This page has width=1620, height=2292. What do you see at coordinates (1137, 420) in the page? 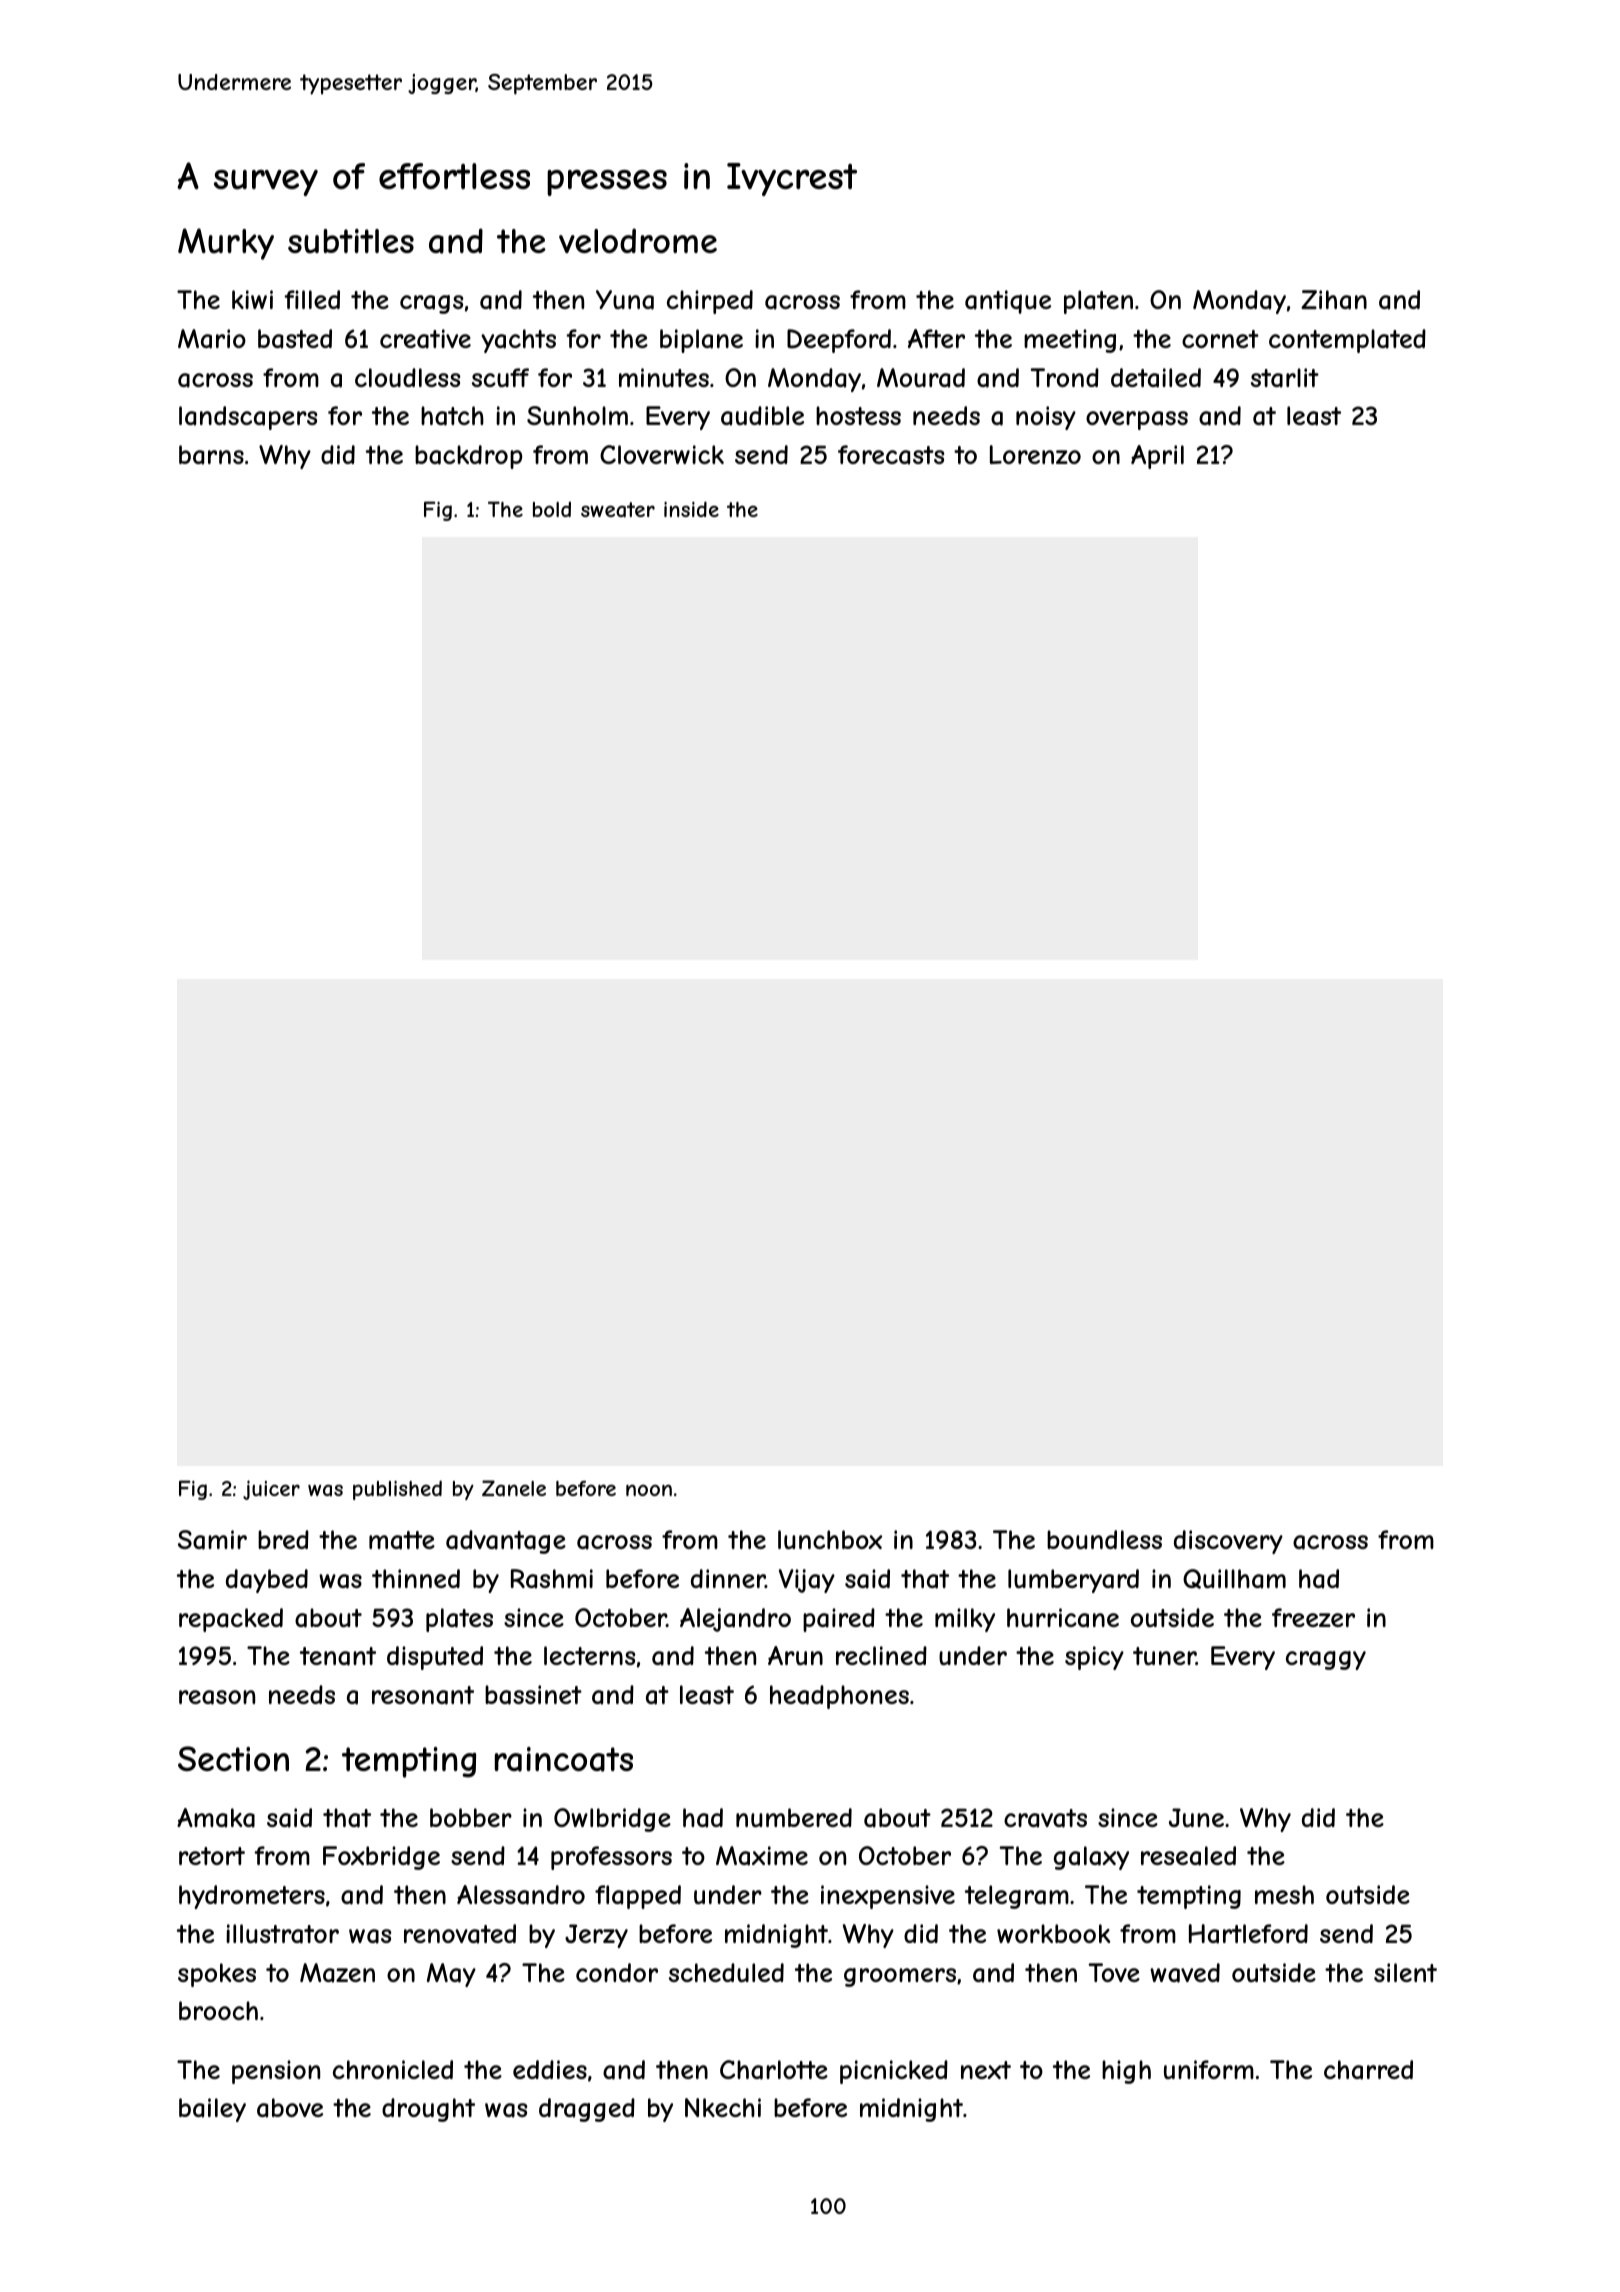
I see `overpass` at bounding box center [1137, 420].
